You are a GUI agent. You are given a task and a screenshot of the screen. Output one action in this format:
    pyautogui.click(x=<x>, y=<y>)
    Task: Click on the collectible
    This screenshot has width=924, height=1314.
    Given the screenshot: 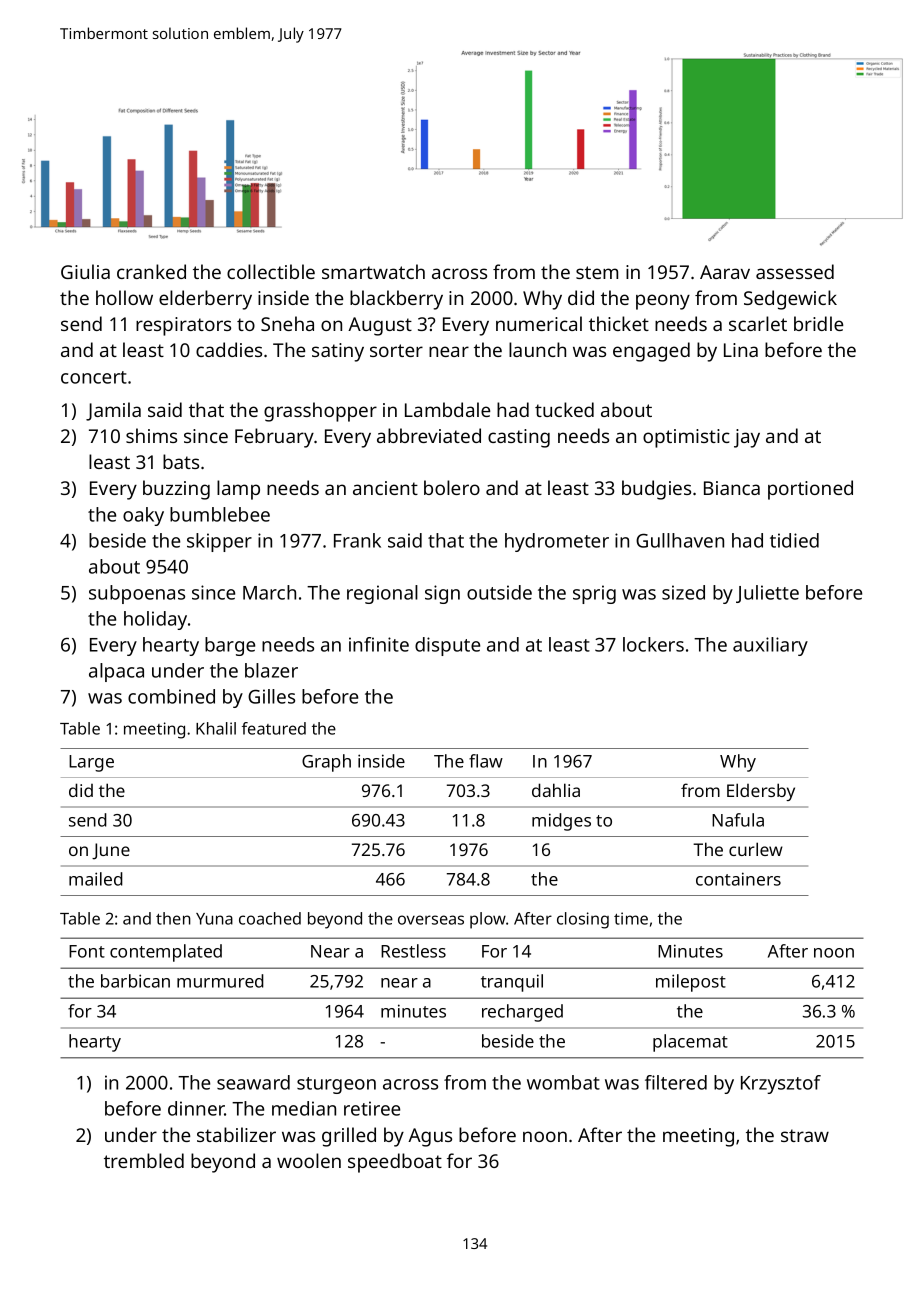 What is the action you would take?
    pyautogui.click(x=271, y=271)
